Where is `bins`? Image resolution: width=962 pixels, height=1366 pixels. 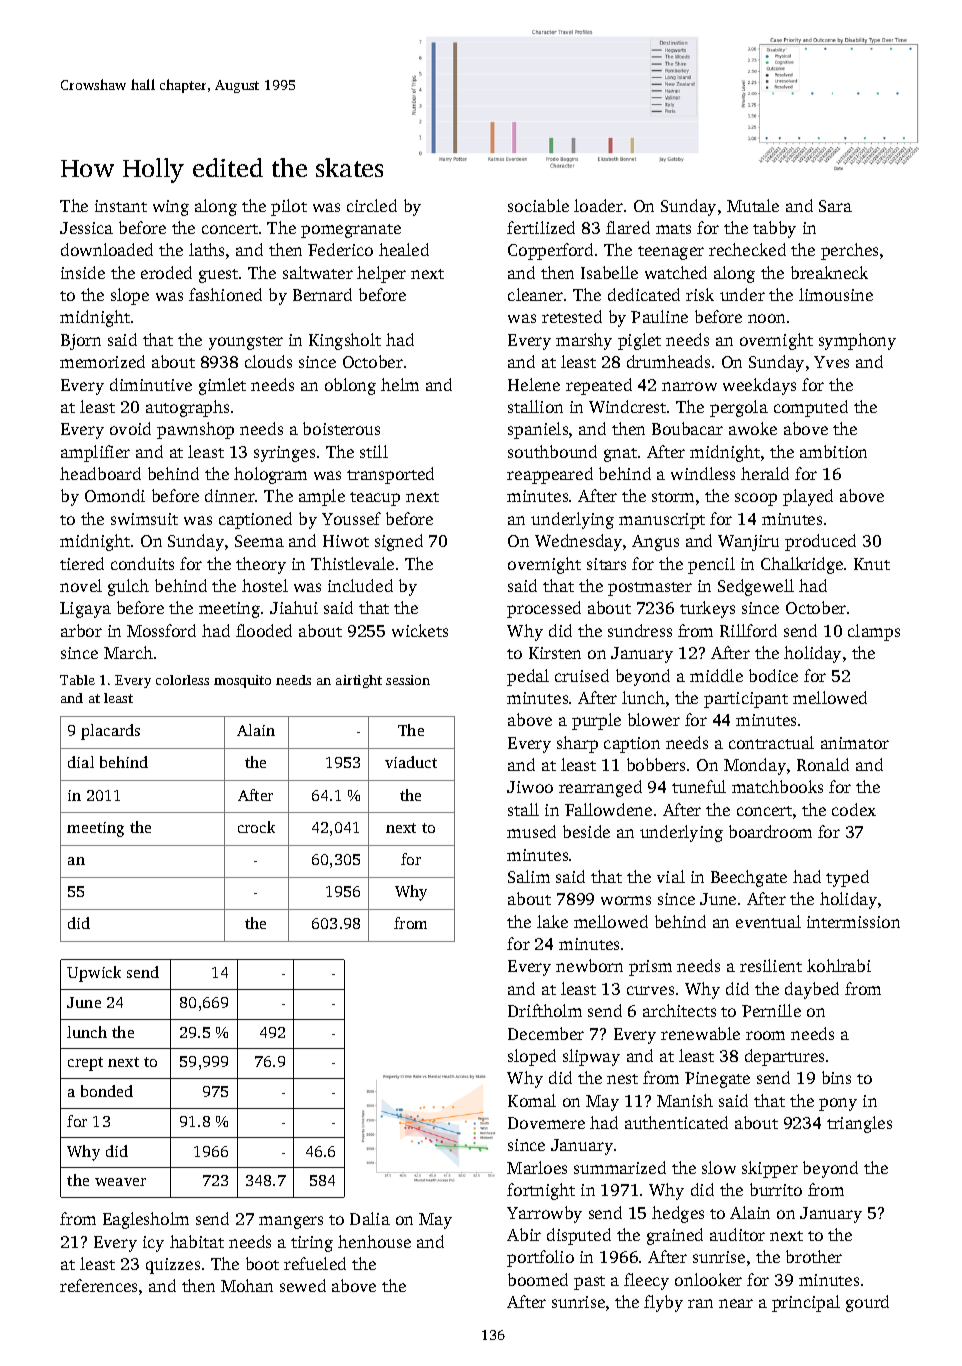 bins is located at coordinates (836, 1077).
